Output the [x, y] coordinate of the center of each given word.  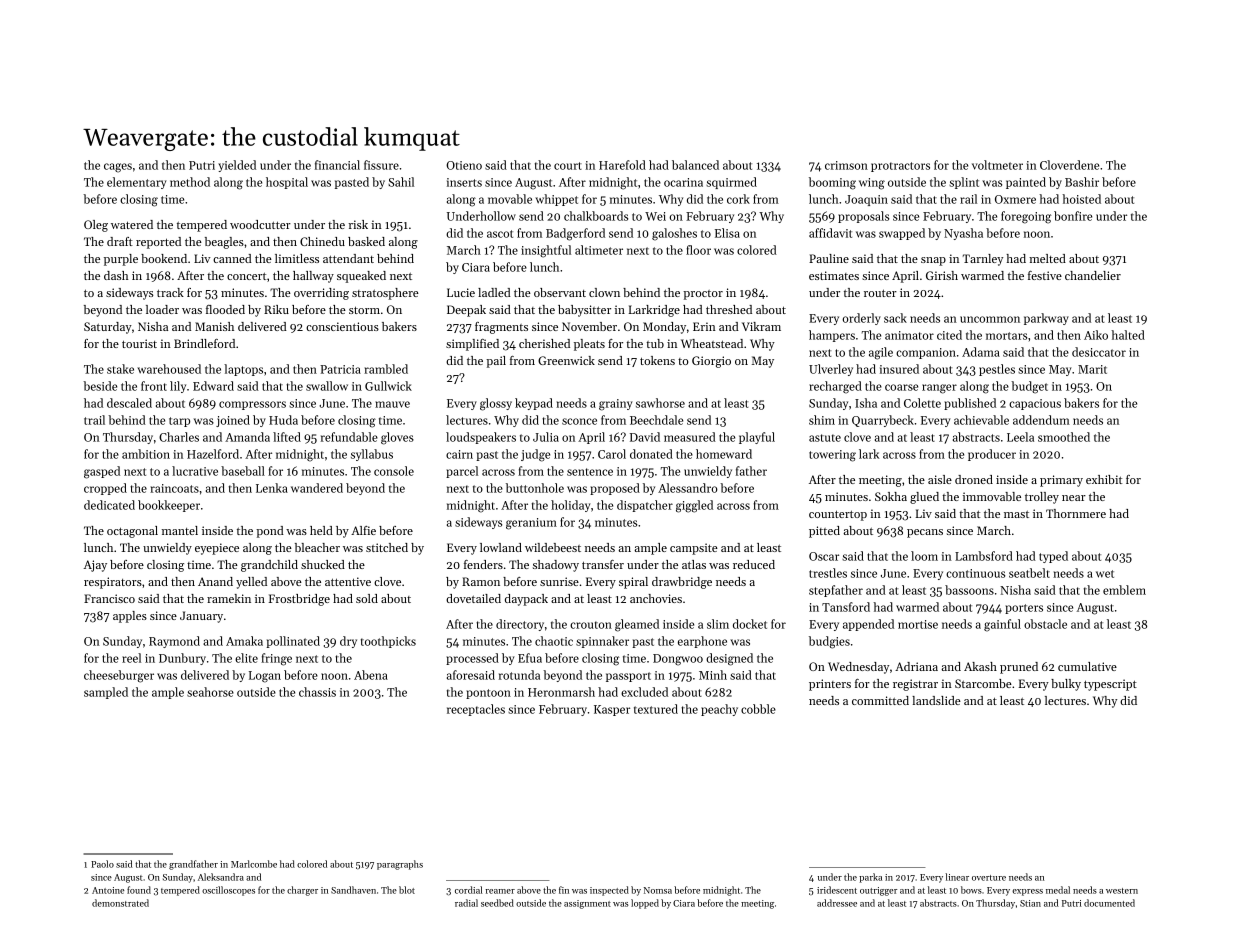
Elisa [727, 233]
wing [872, 184]
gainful [1002, 625]
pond [270, 532]
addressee [837, 903]
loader [162, 309]
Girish [942, 275]
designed [729, 659]
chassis [317, 692]
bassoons [969, 590]
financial [337, 165]
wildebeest [553, 547]
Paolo [102, 864]
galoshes [674, 234]
